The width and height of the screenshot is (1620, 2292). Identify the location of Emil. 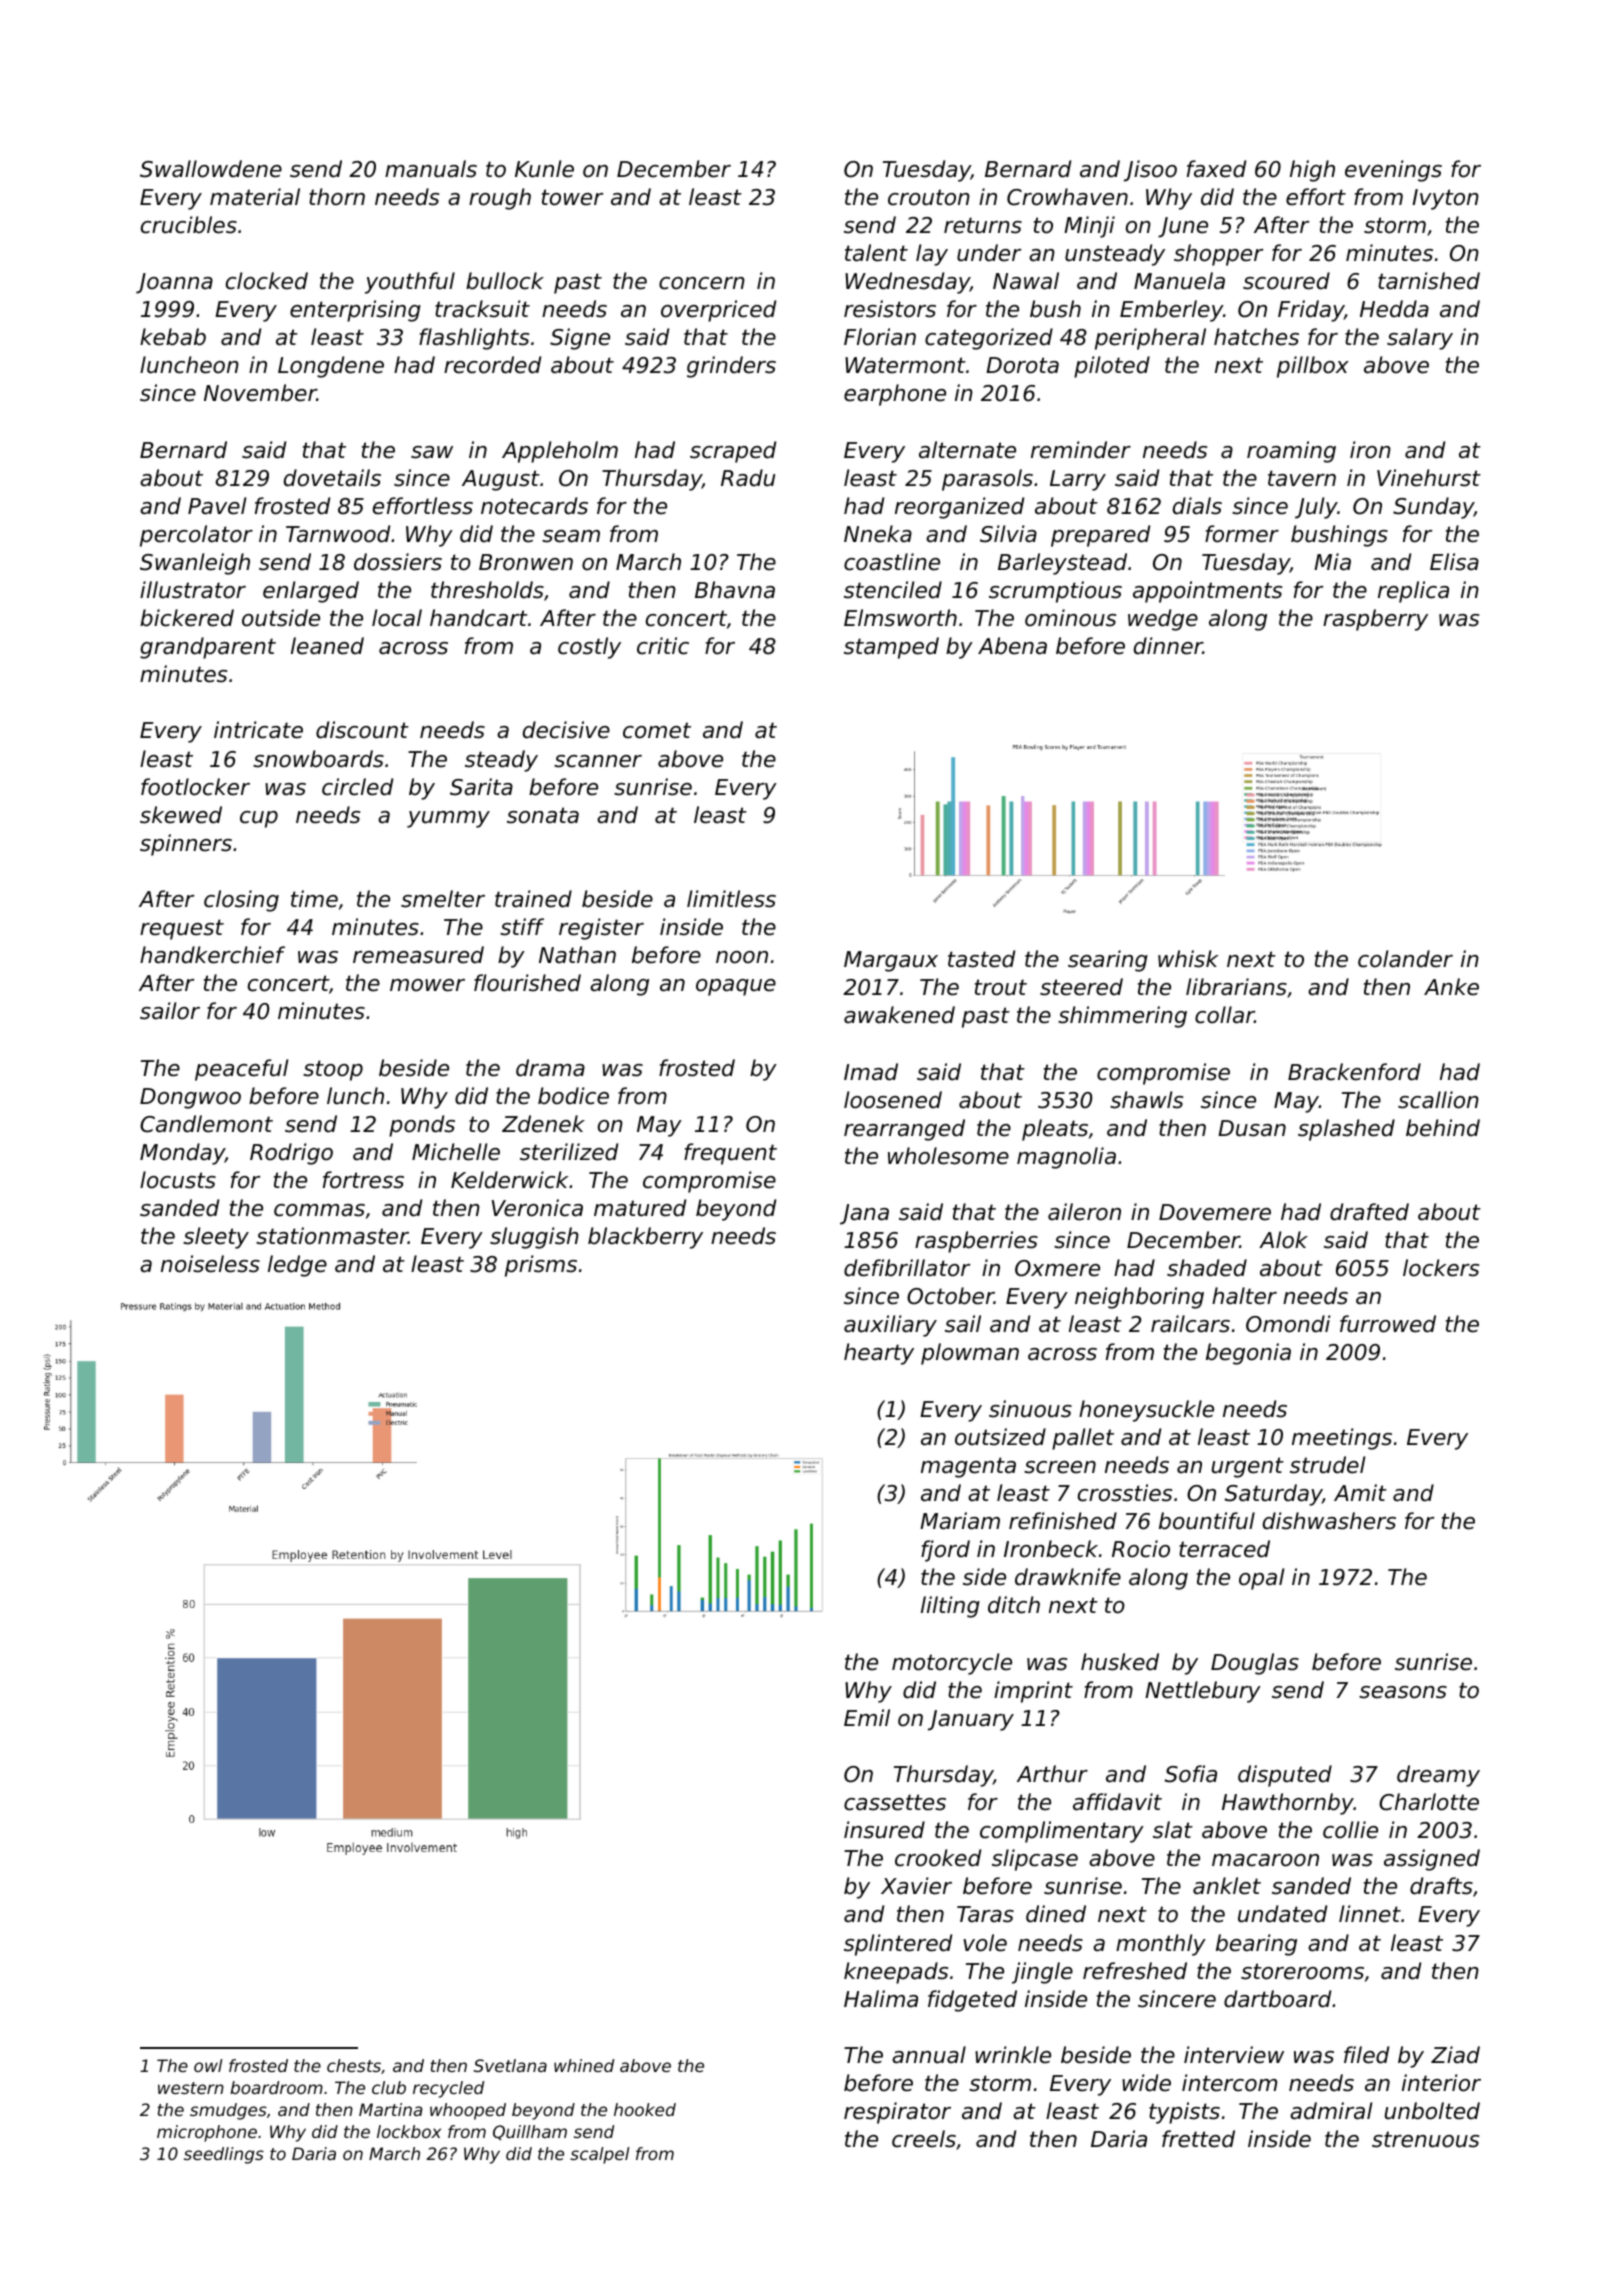
(867, 1717).
